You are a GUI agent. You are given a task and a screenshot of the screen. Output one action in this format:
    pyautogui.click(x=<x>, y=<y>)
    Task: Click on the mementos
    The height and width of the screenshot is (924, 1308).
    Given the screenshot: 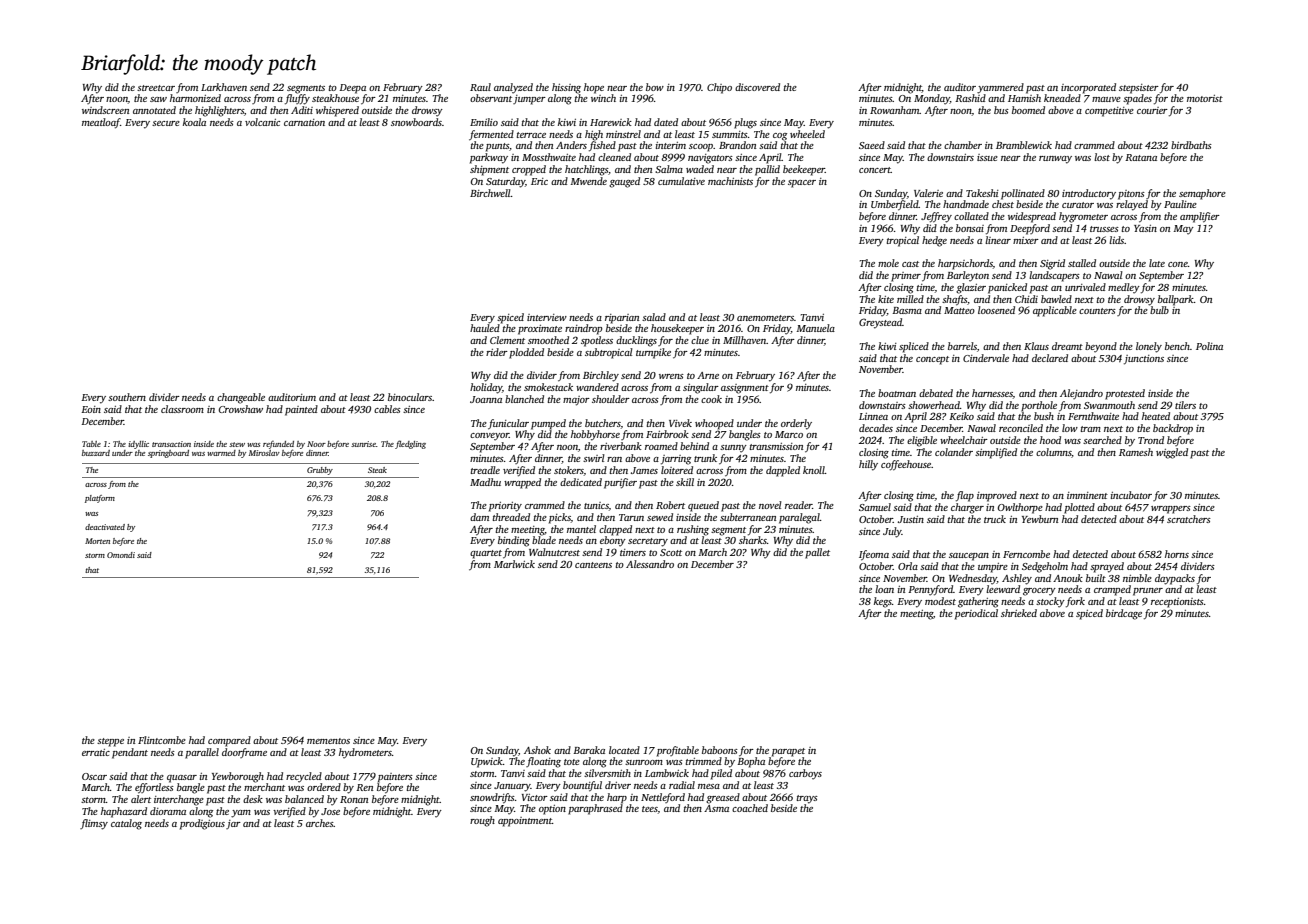 What is the action you would take?
    pyautogui.click(x=328, y=741)
